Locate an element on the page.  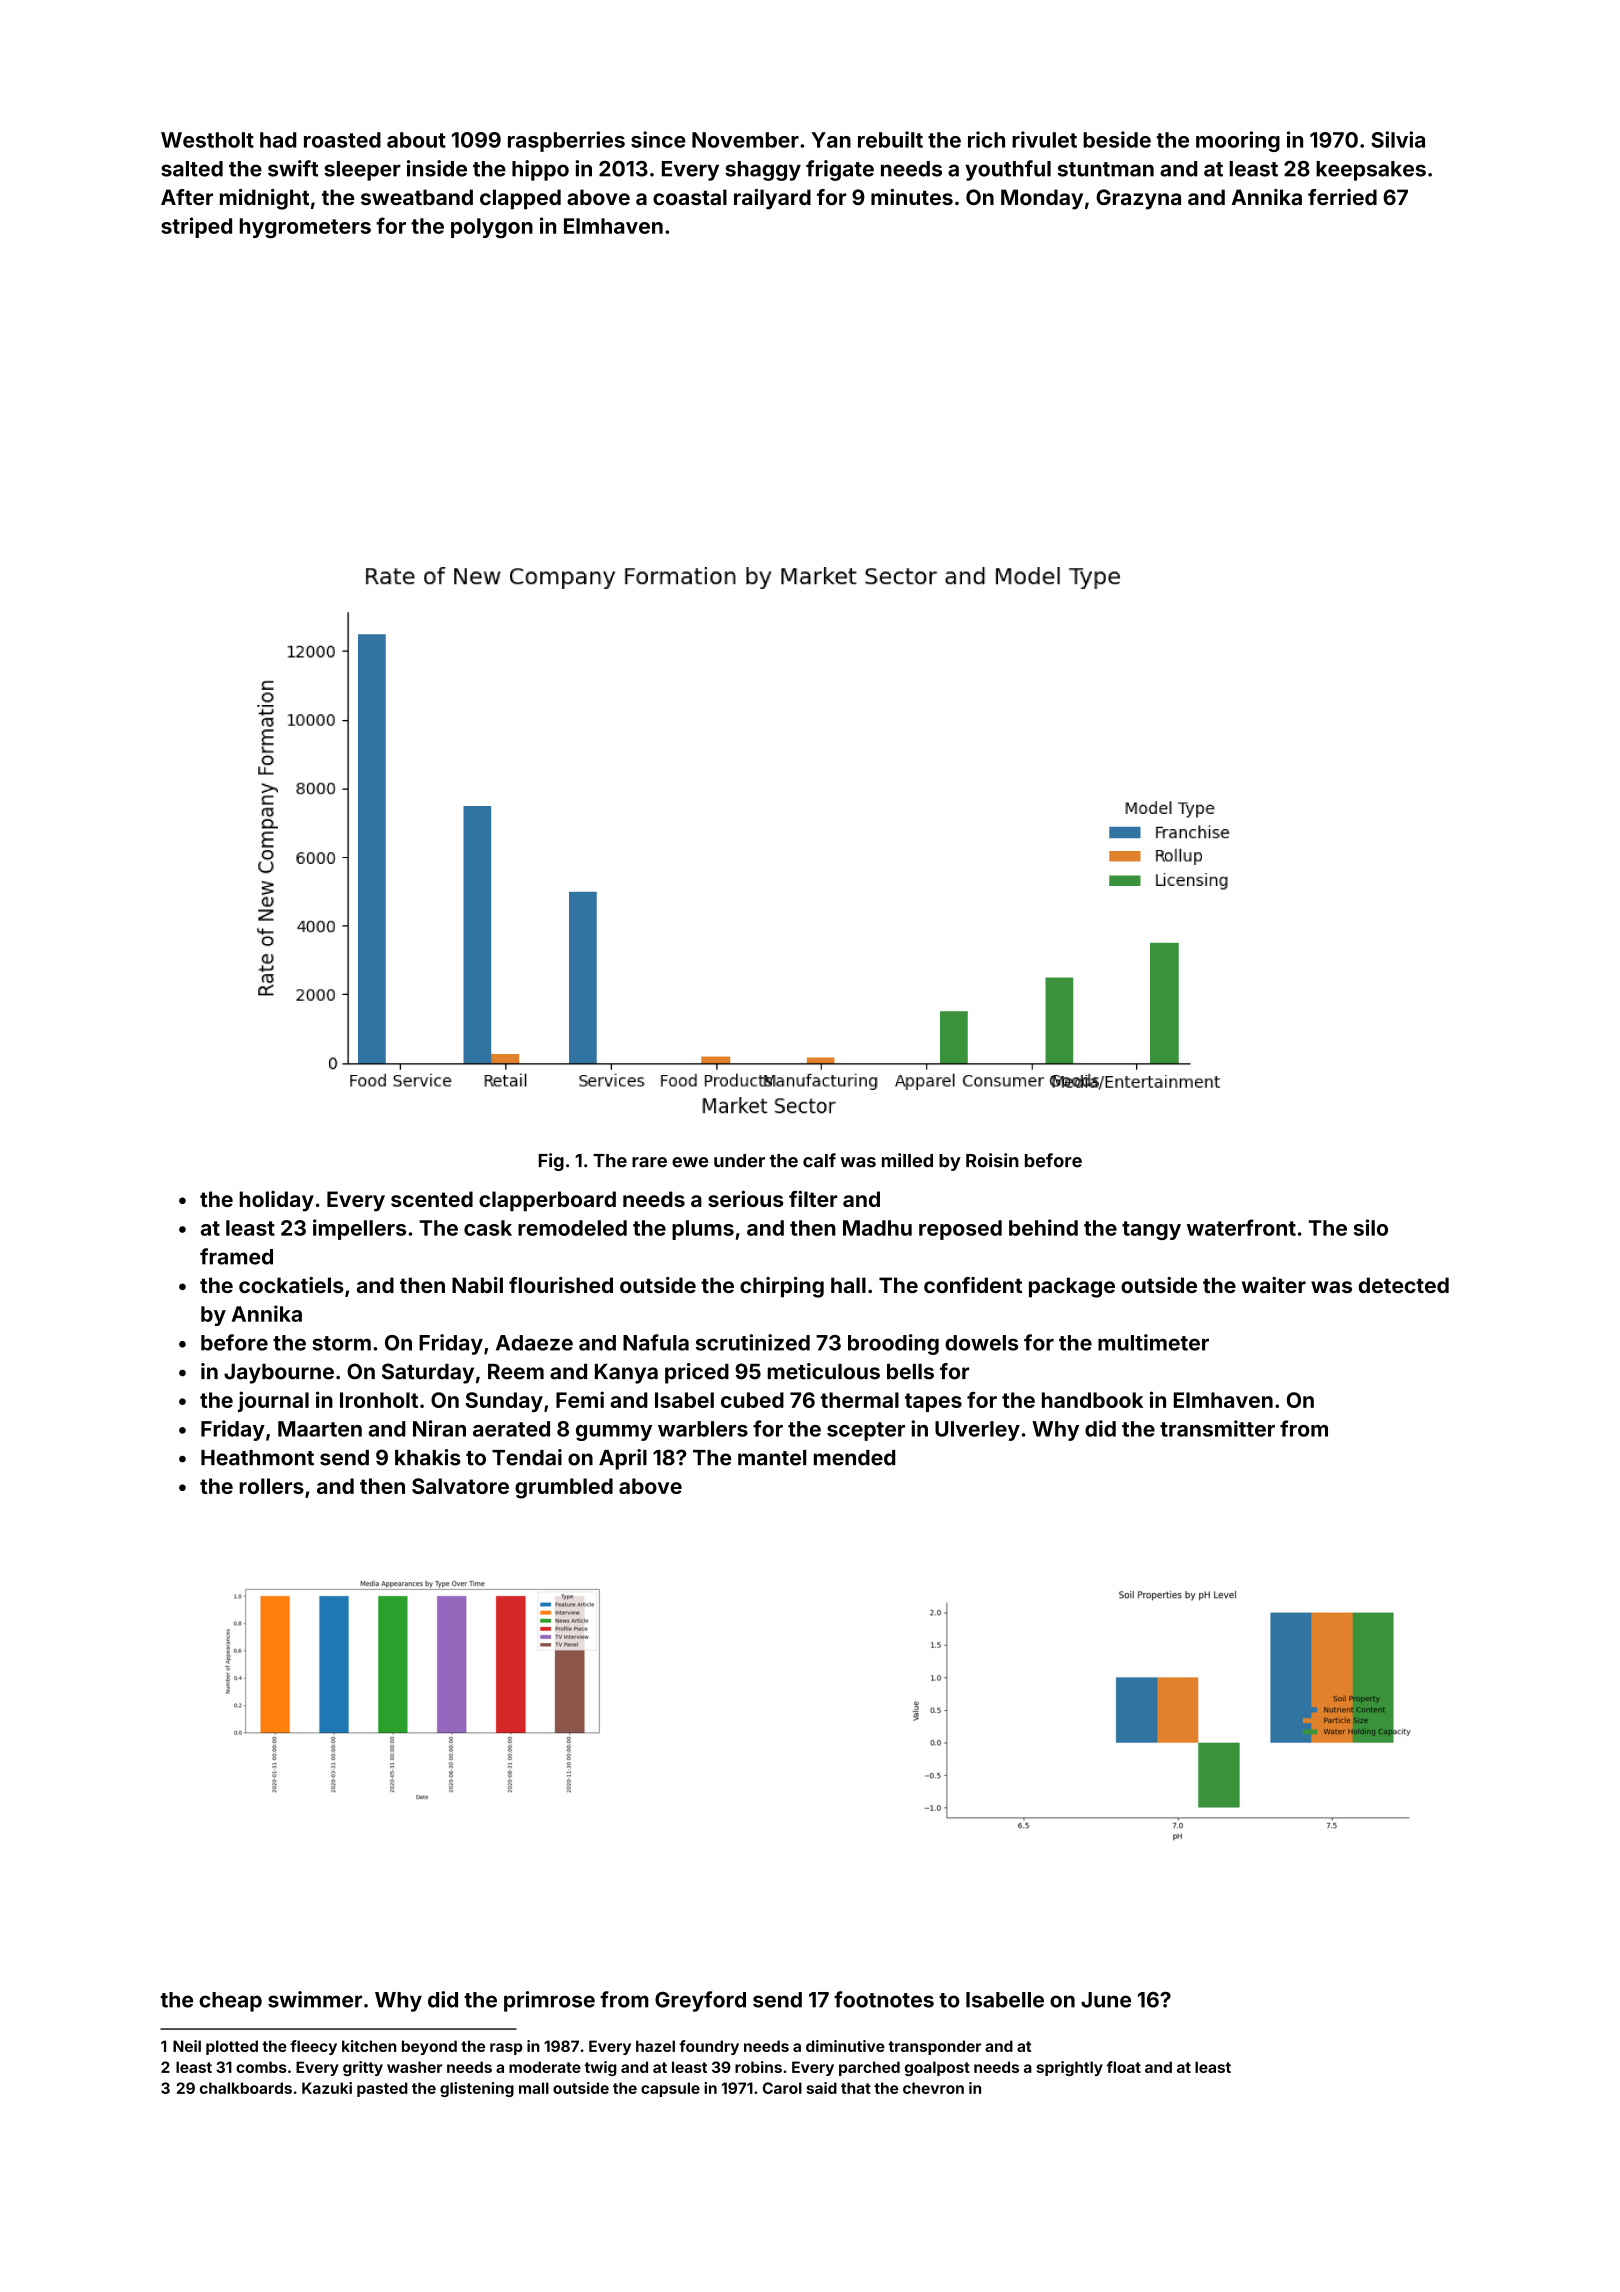
swimmer is located at coordinates (315, 1999).
